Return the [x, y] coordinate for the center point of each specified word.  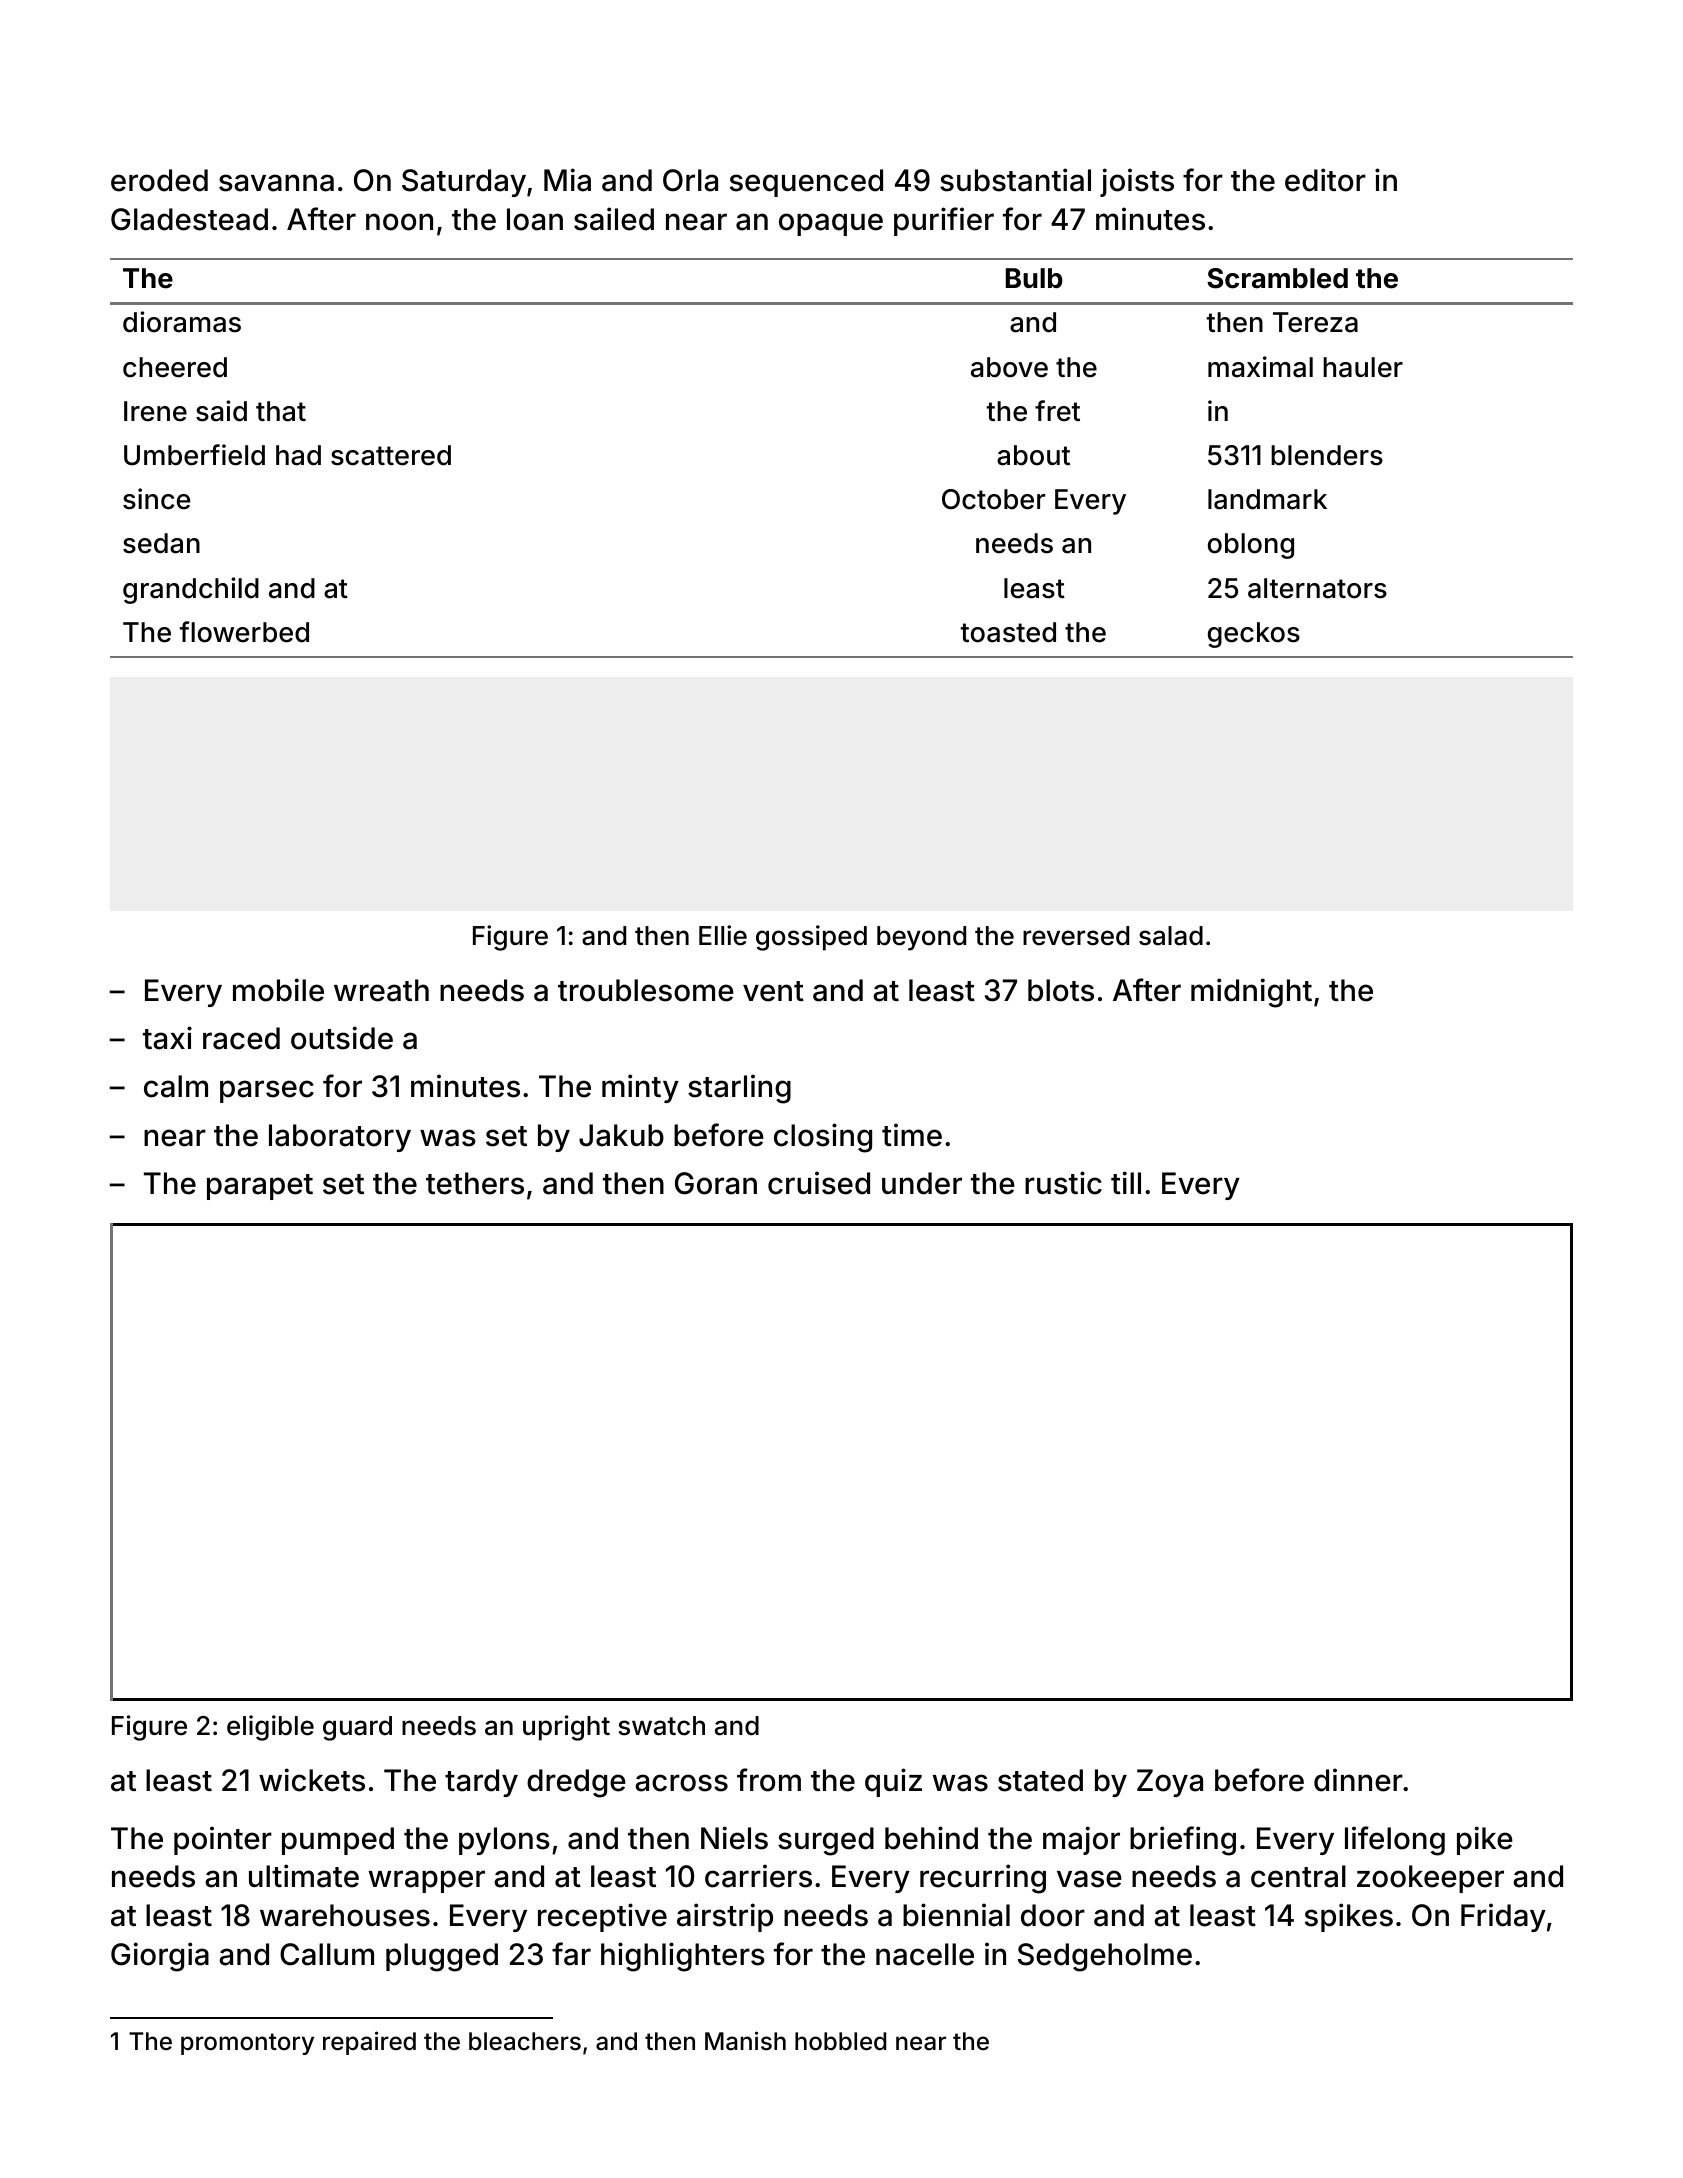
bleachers [525, 2041]
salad [1171, 936]
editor [1325, 180]
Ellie [723, 935]
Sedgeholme [1105, 1957]
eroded [159, 180]
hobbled [840, 2041]
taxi [167, 1038]
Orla [690, 180]
